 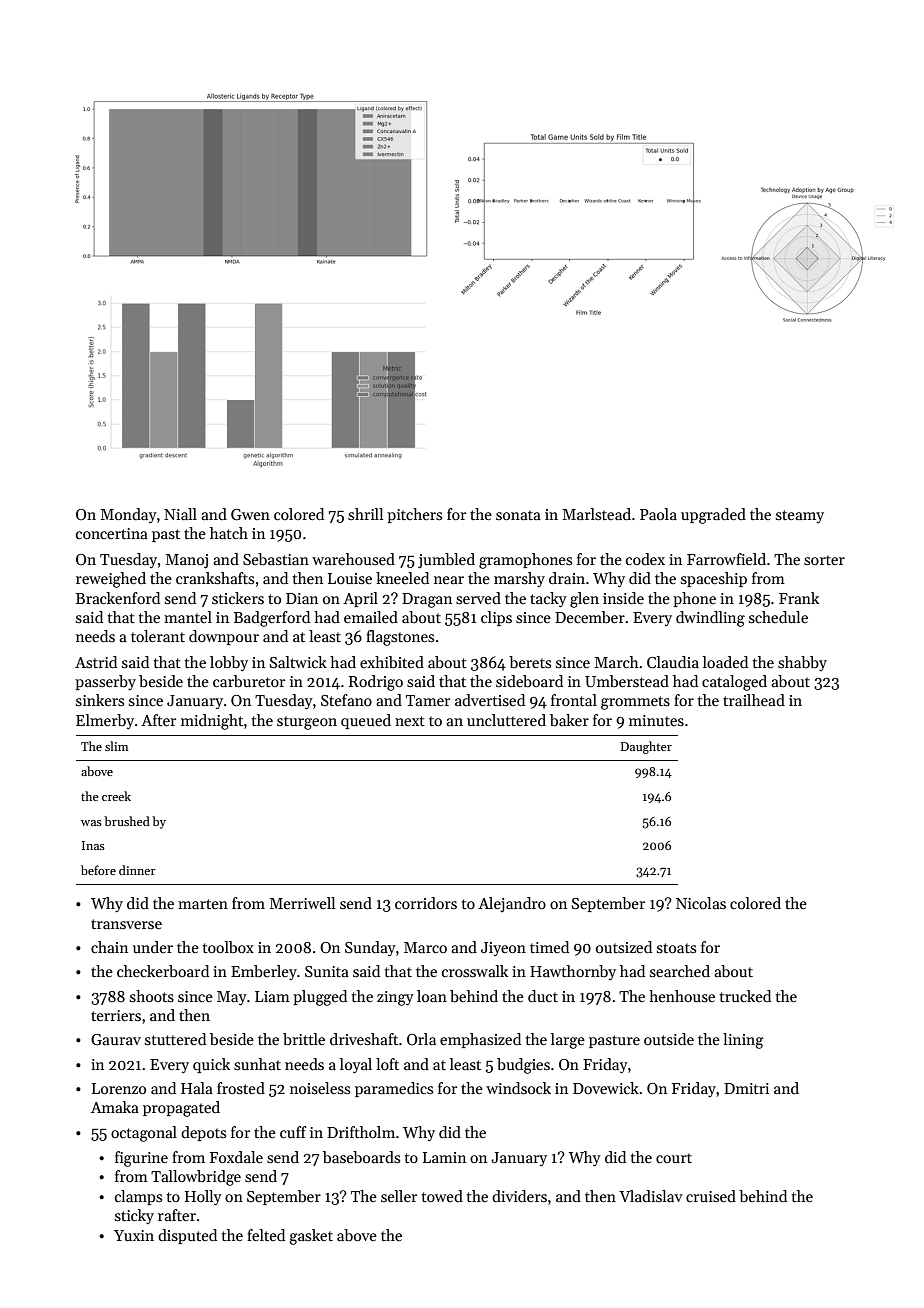 What do you see at coordinates (112, 533) in the screenshot?
I see `concertina` at bounding box center [112, 533].
